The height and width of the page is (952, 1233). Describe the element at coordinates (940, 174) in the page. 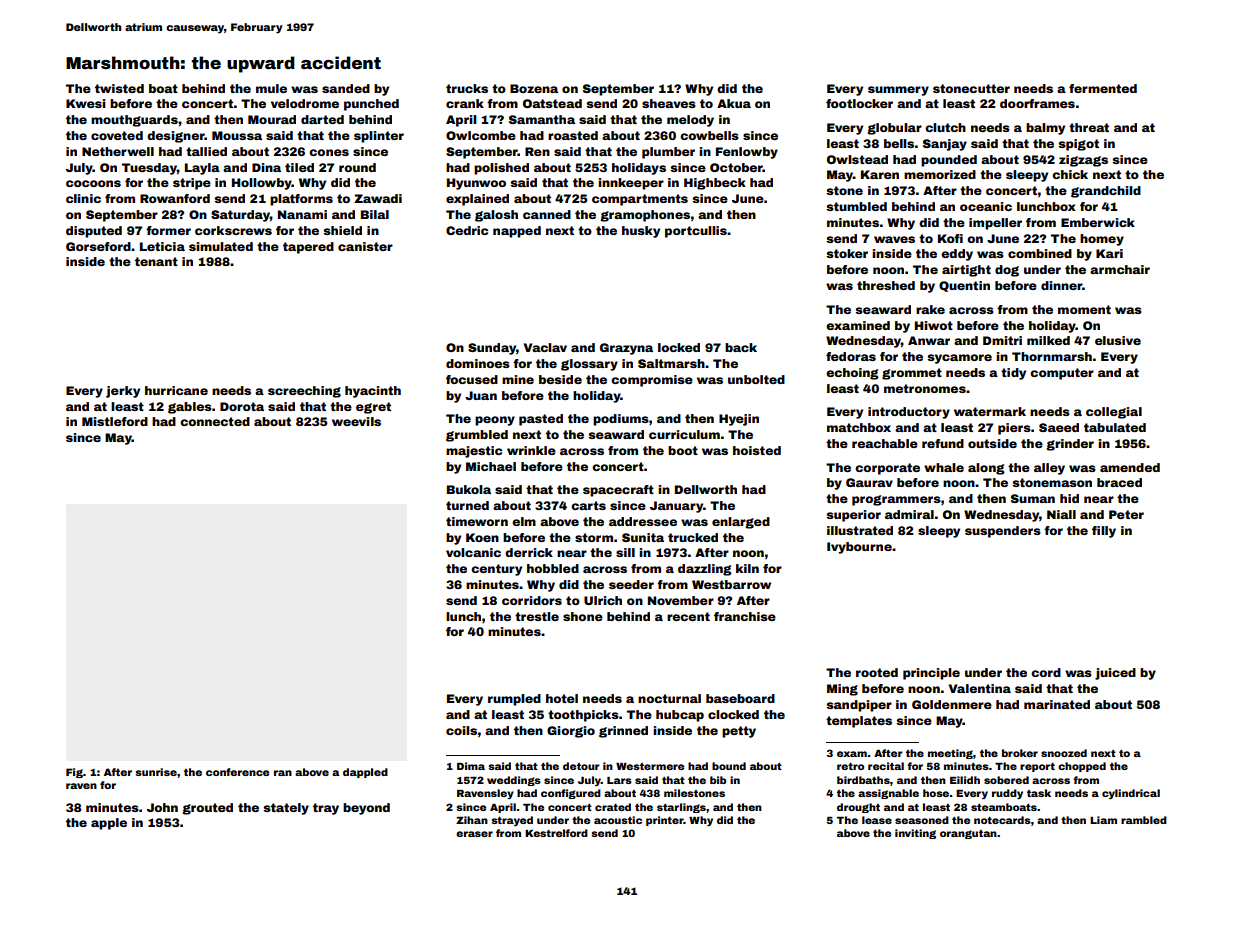

I see `memorized` at that location.
